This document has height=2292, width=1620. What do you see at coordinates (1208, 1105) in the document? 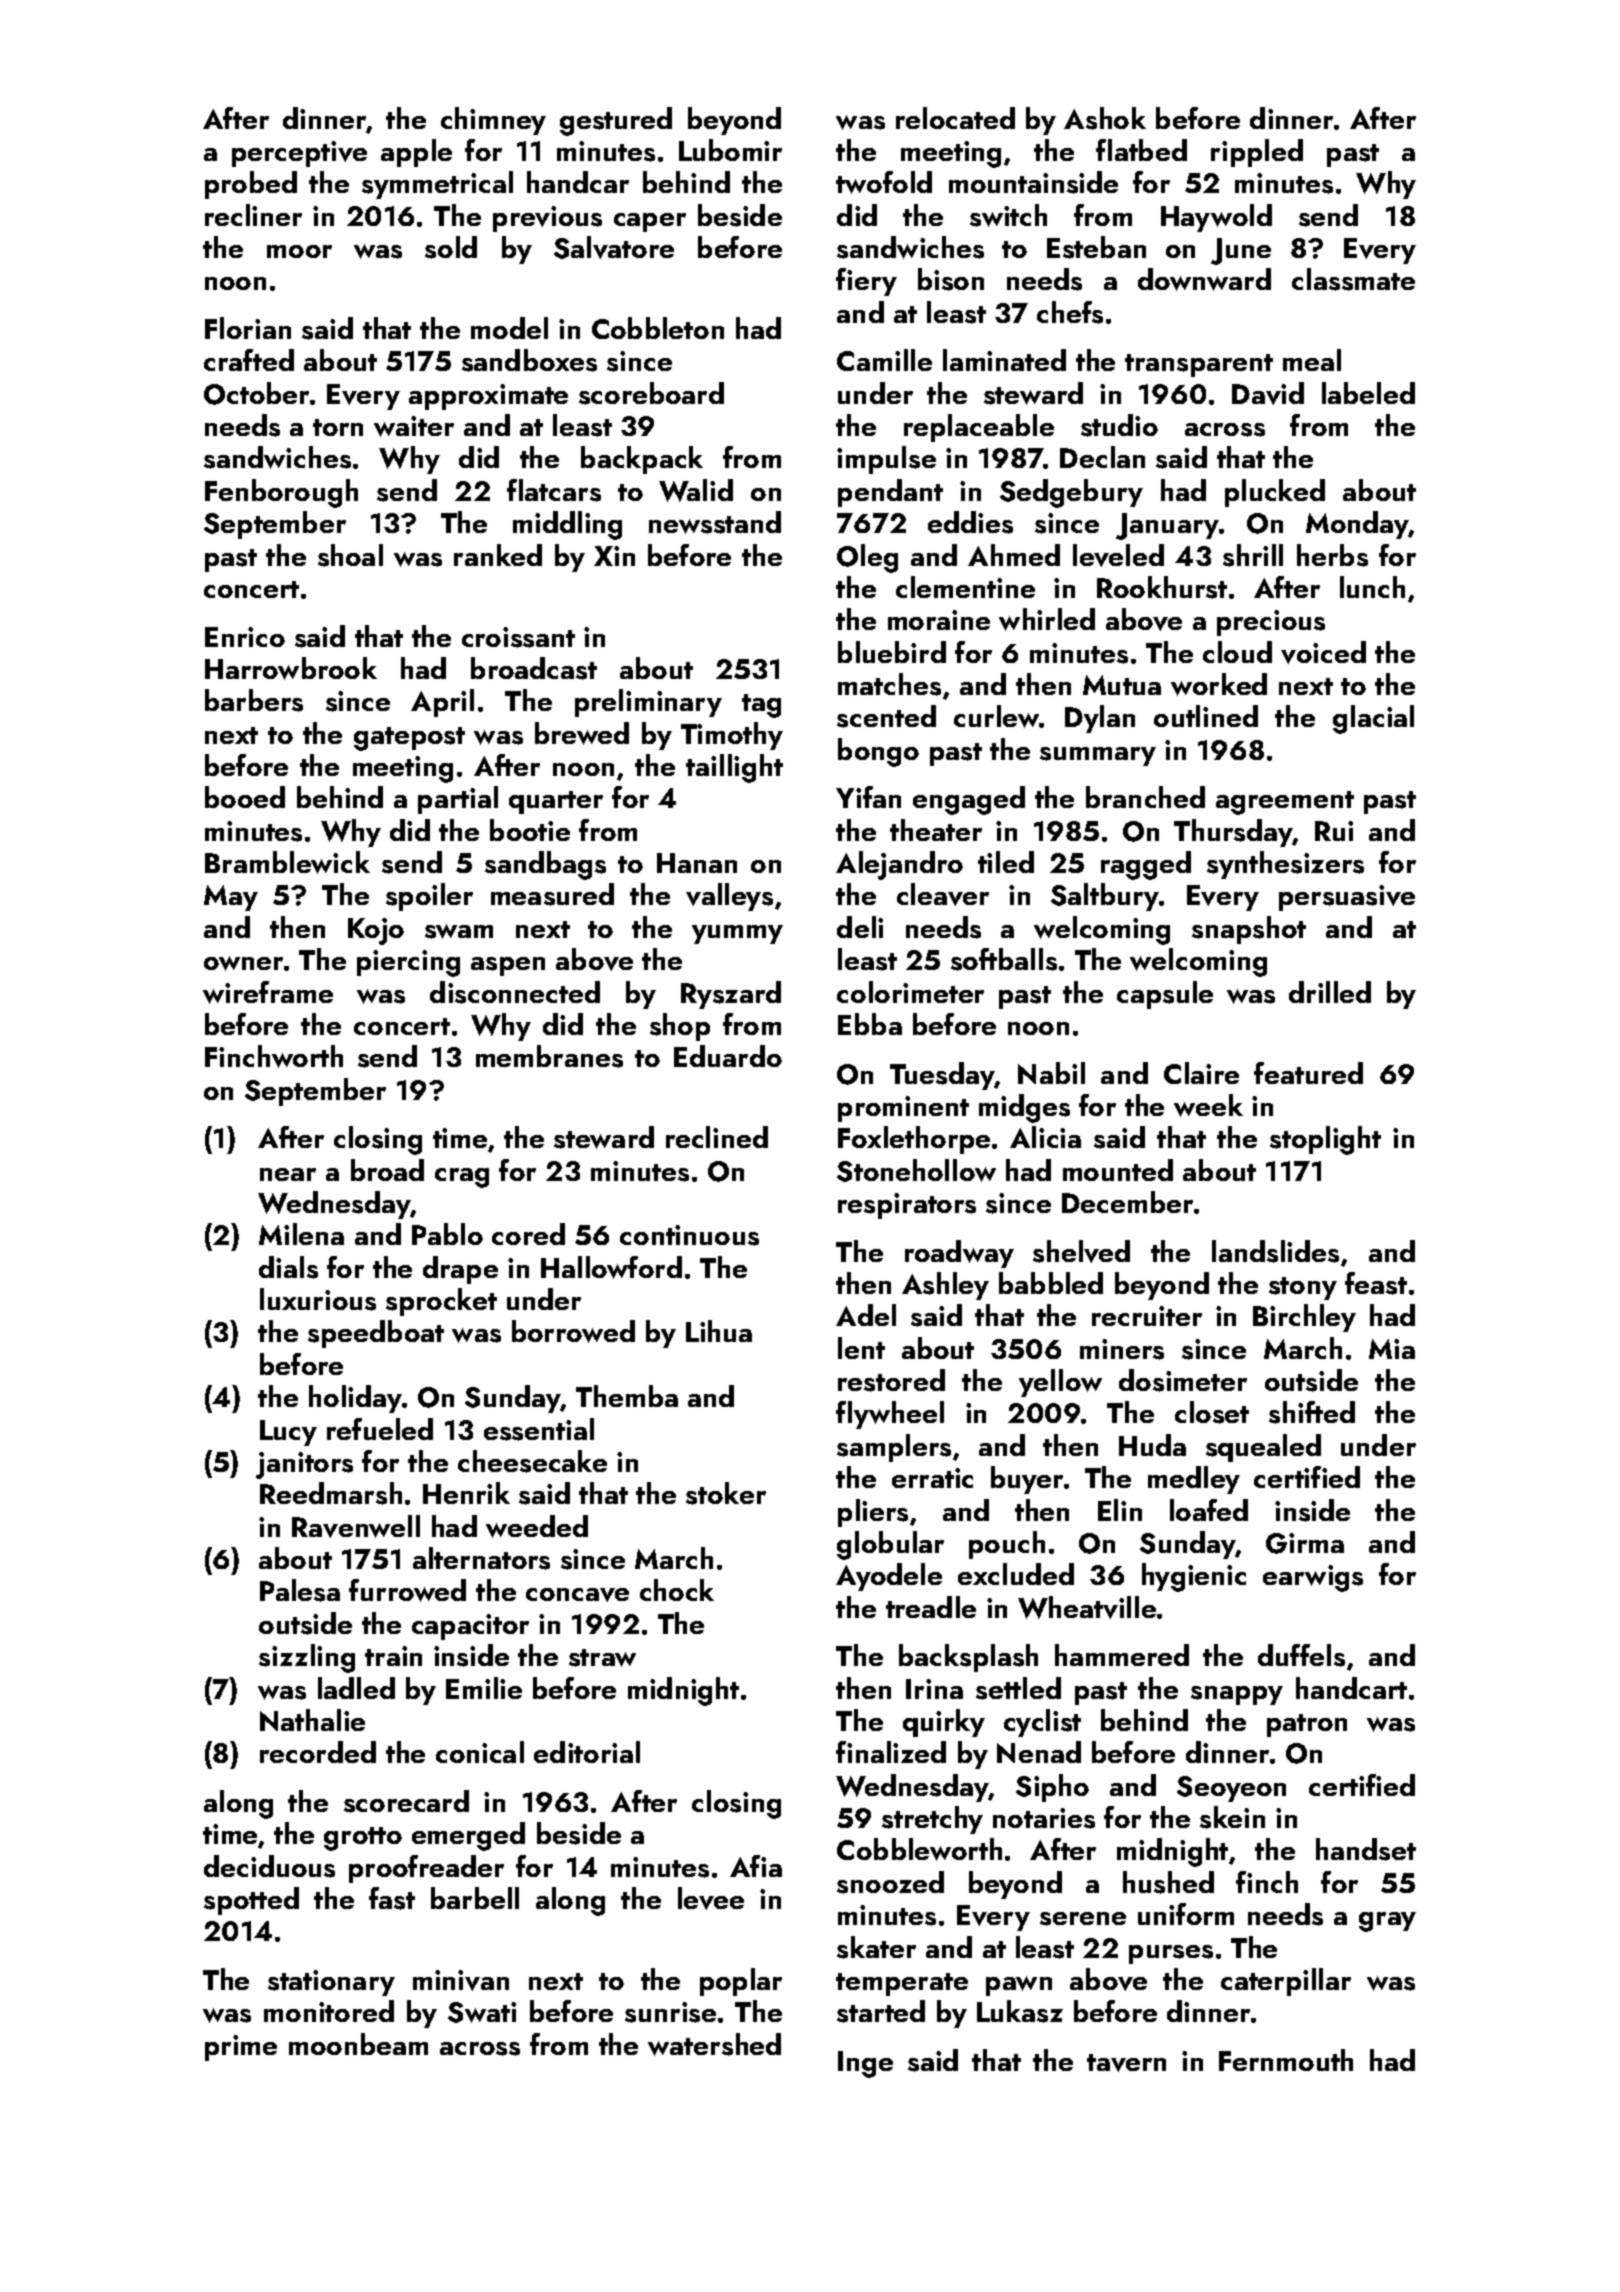
I see `week` at bounding box center [1208, 1105].
